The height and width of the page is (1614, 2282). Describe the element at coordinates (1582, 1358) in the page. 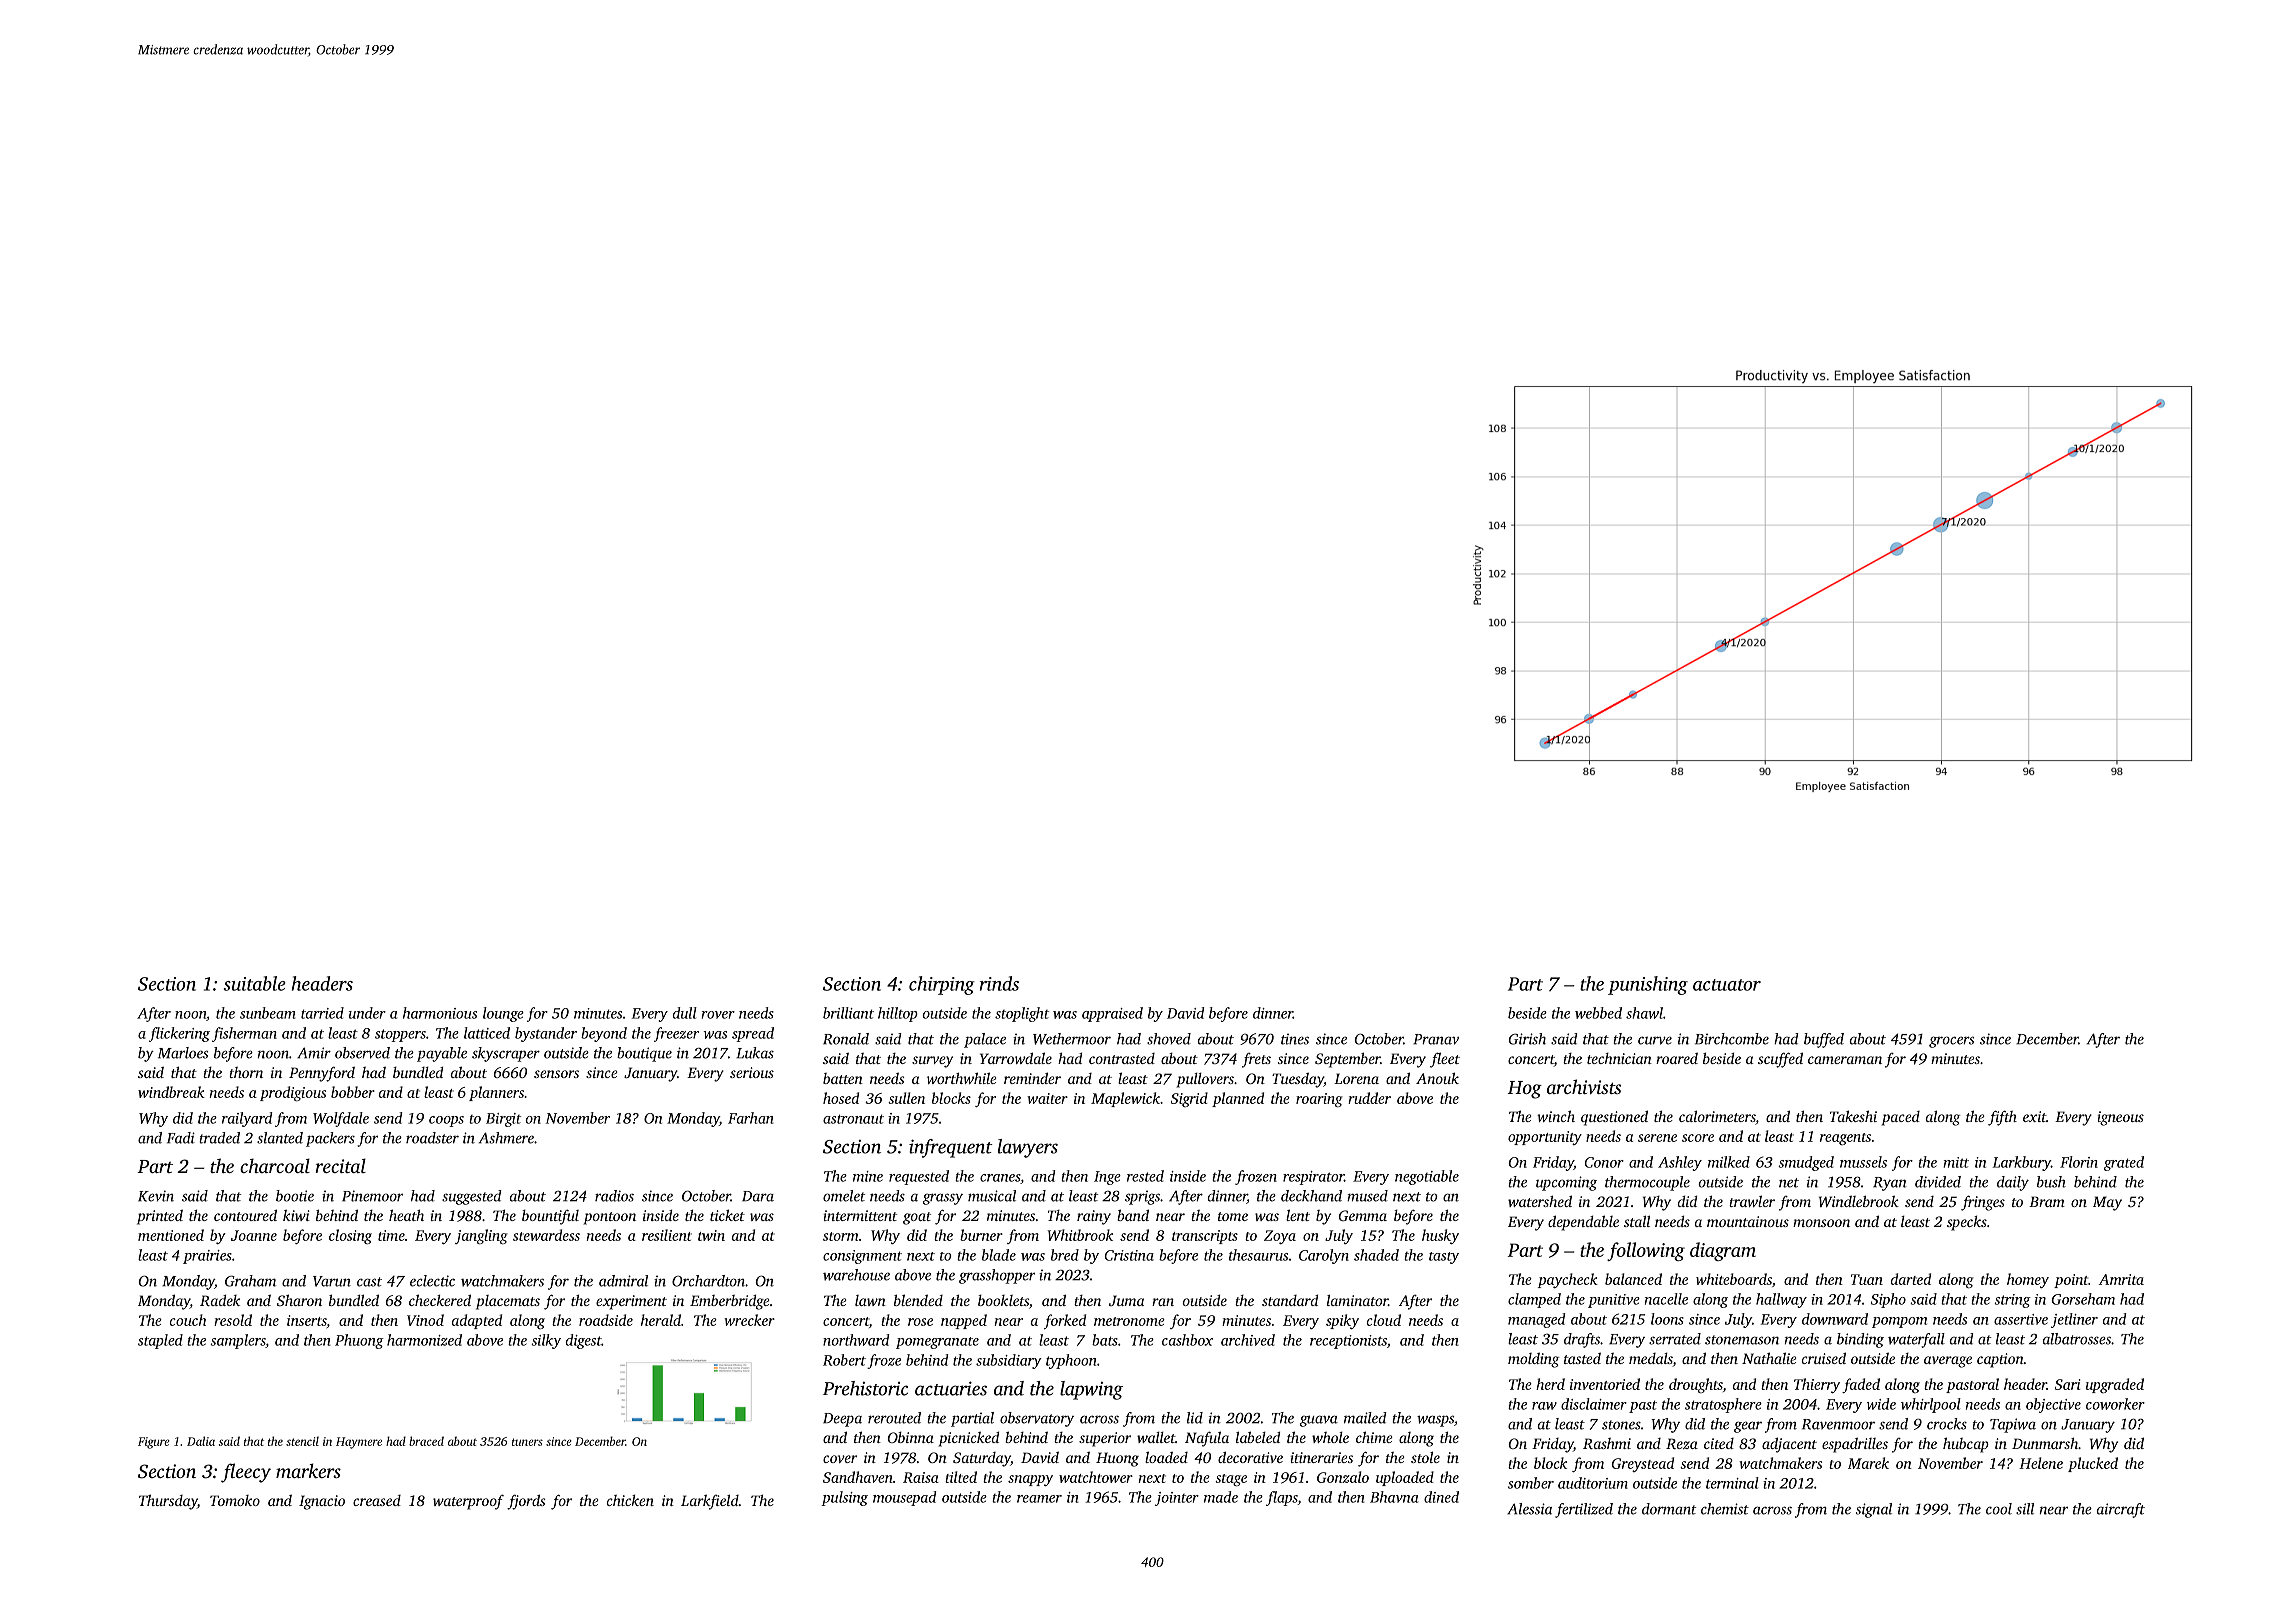

I see `tasted` at that location.
